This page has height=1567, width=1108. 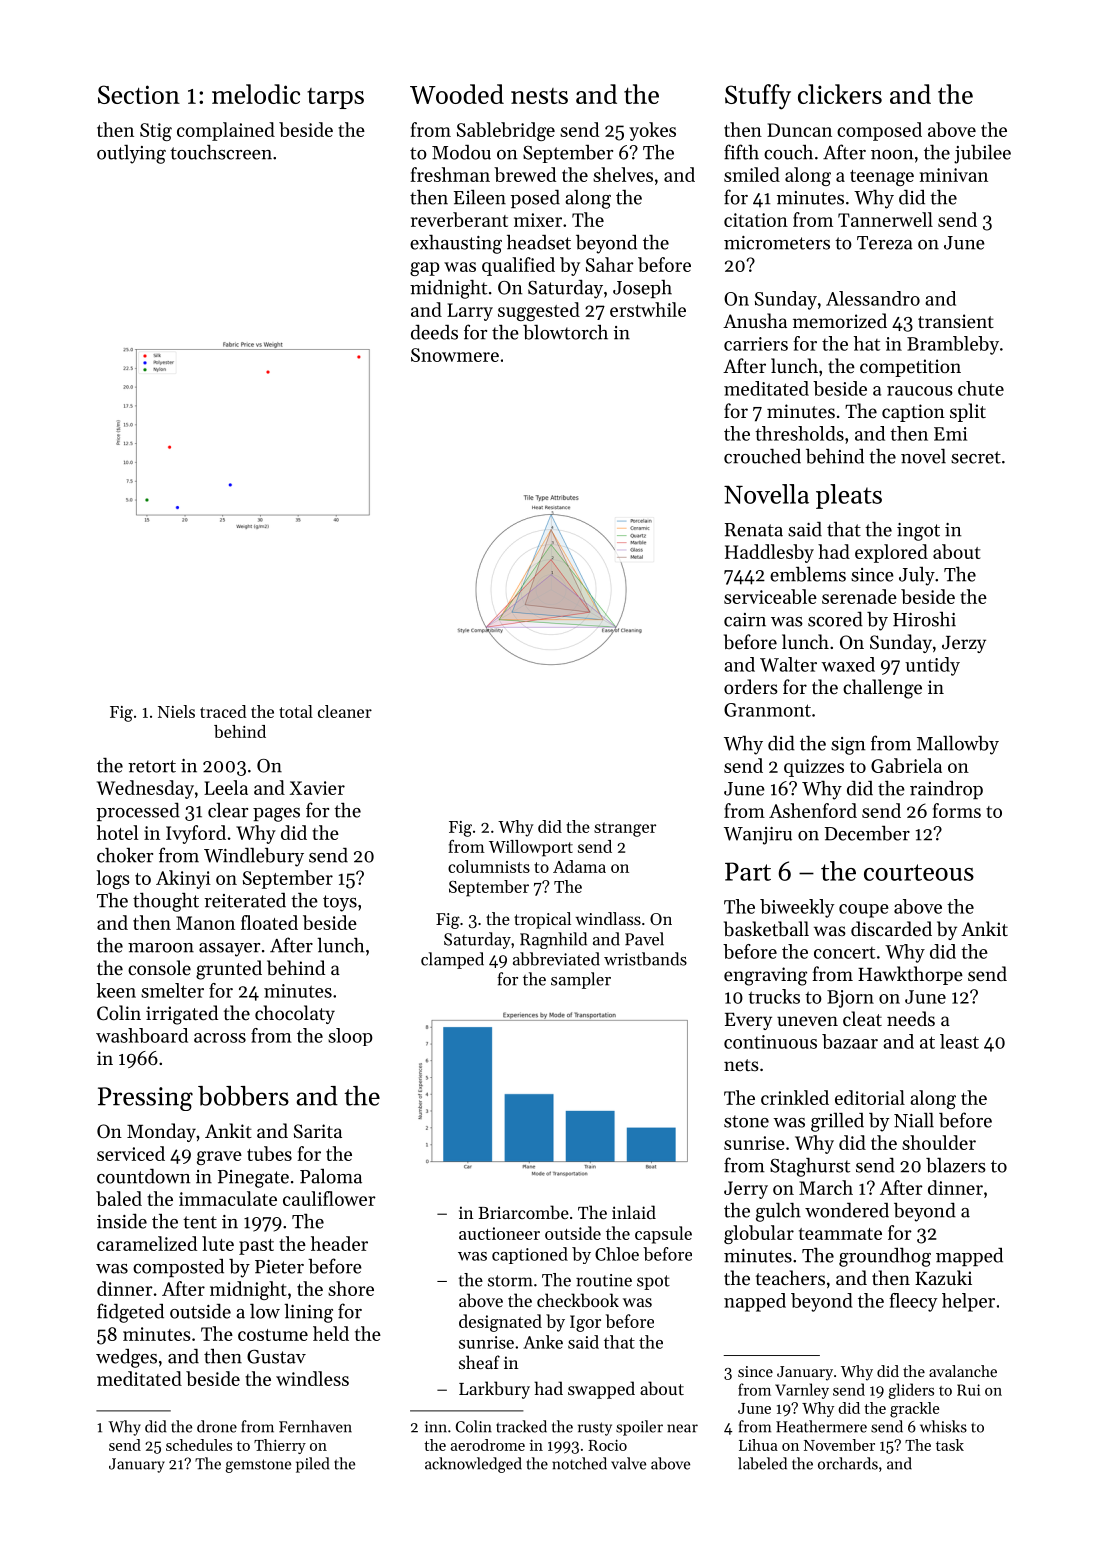 I want to click on retort, so click(x=152, y=766).
